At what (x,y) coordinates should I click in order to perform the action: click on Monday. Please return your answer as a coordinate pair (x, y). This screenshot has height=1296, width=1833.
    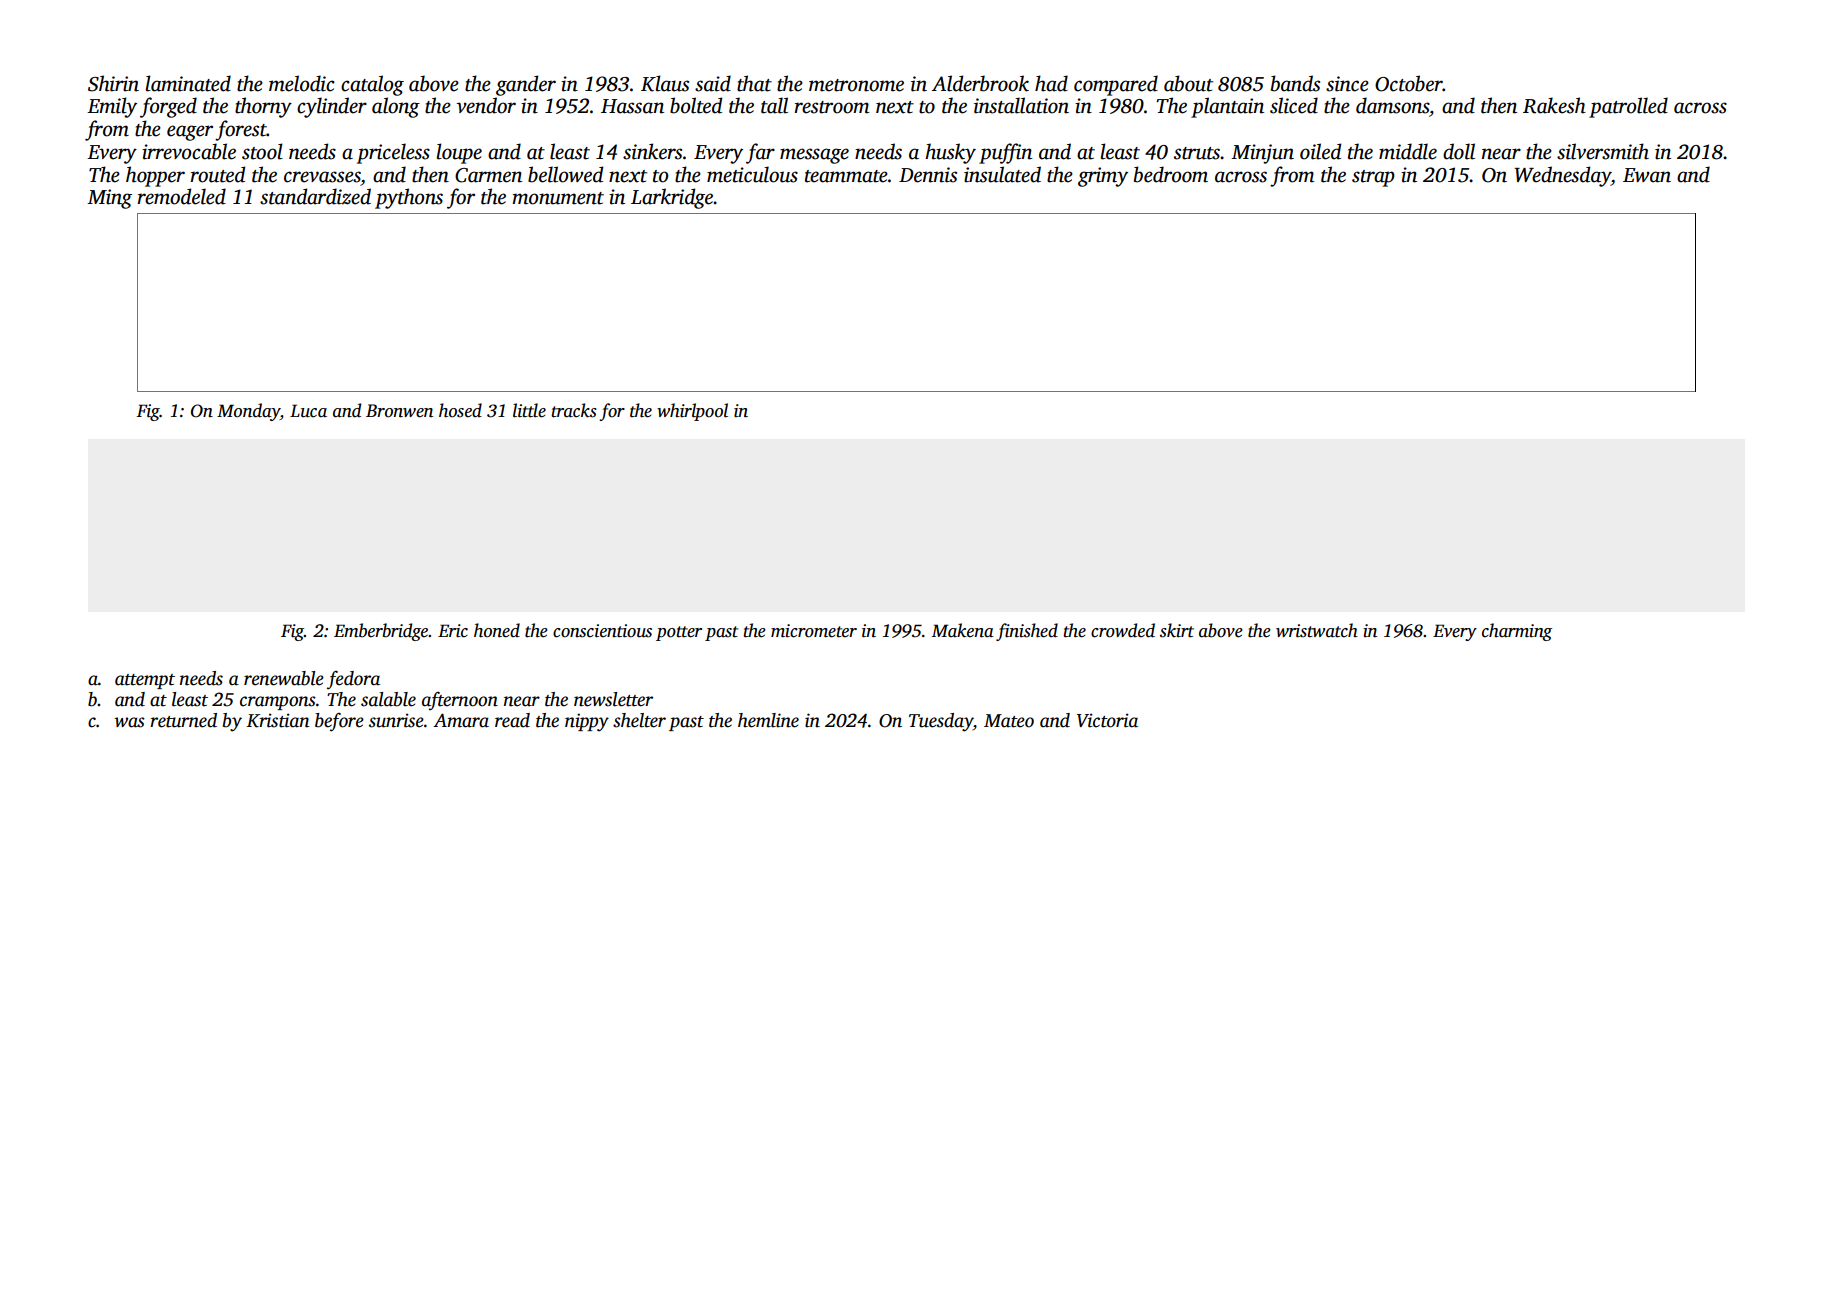
    Looking at the image, I should click on (248, 412).
